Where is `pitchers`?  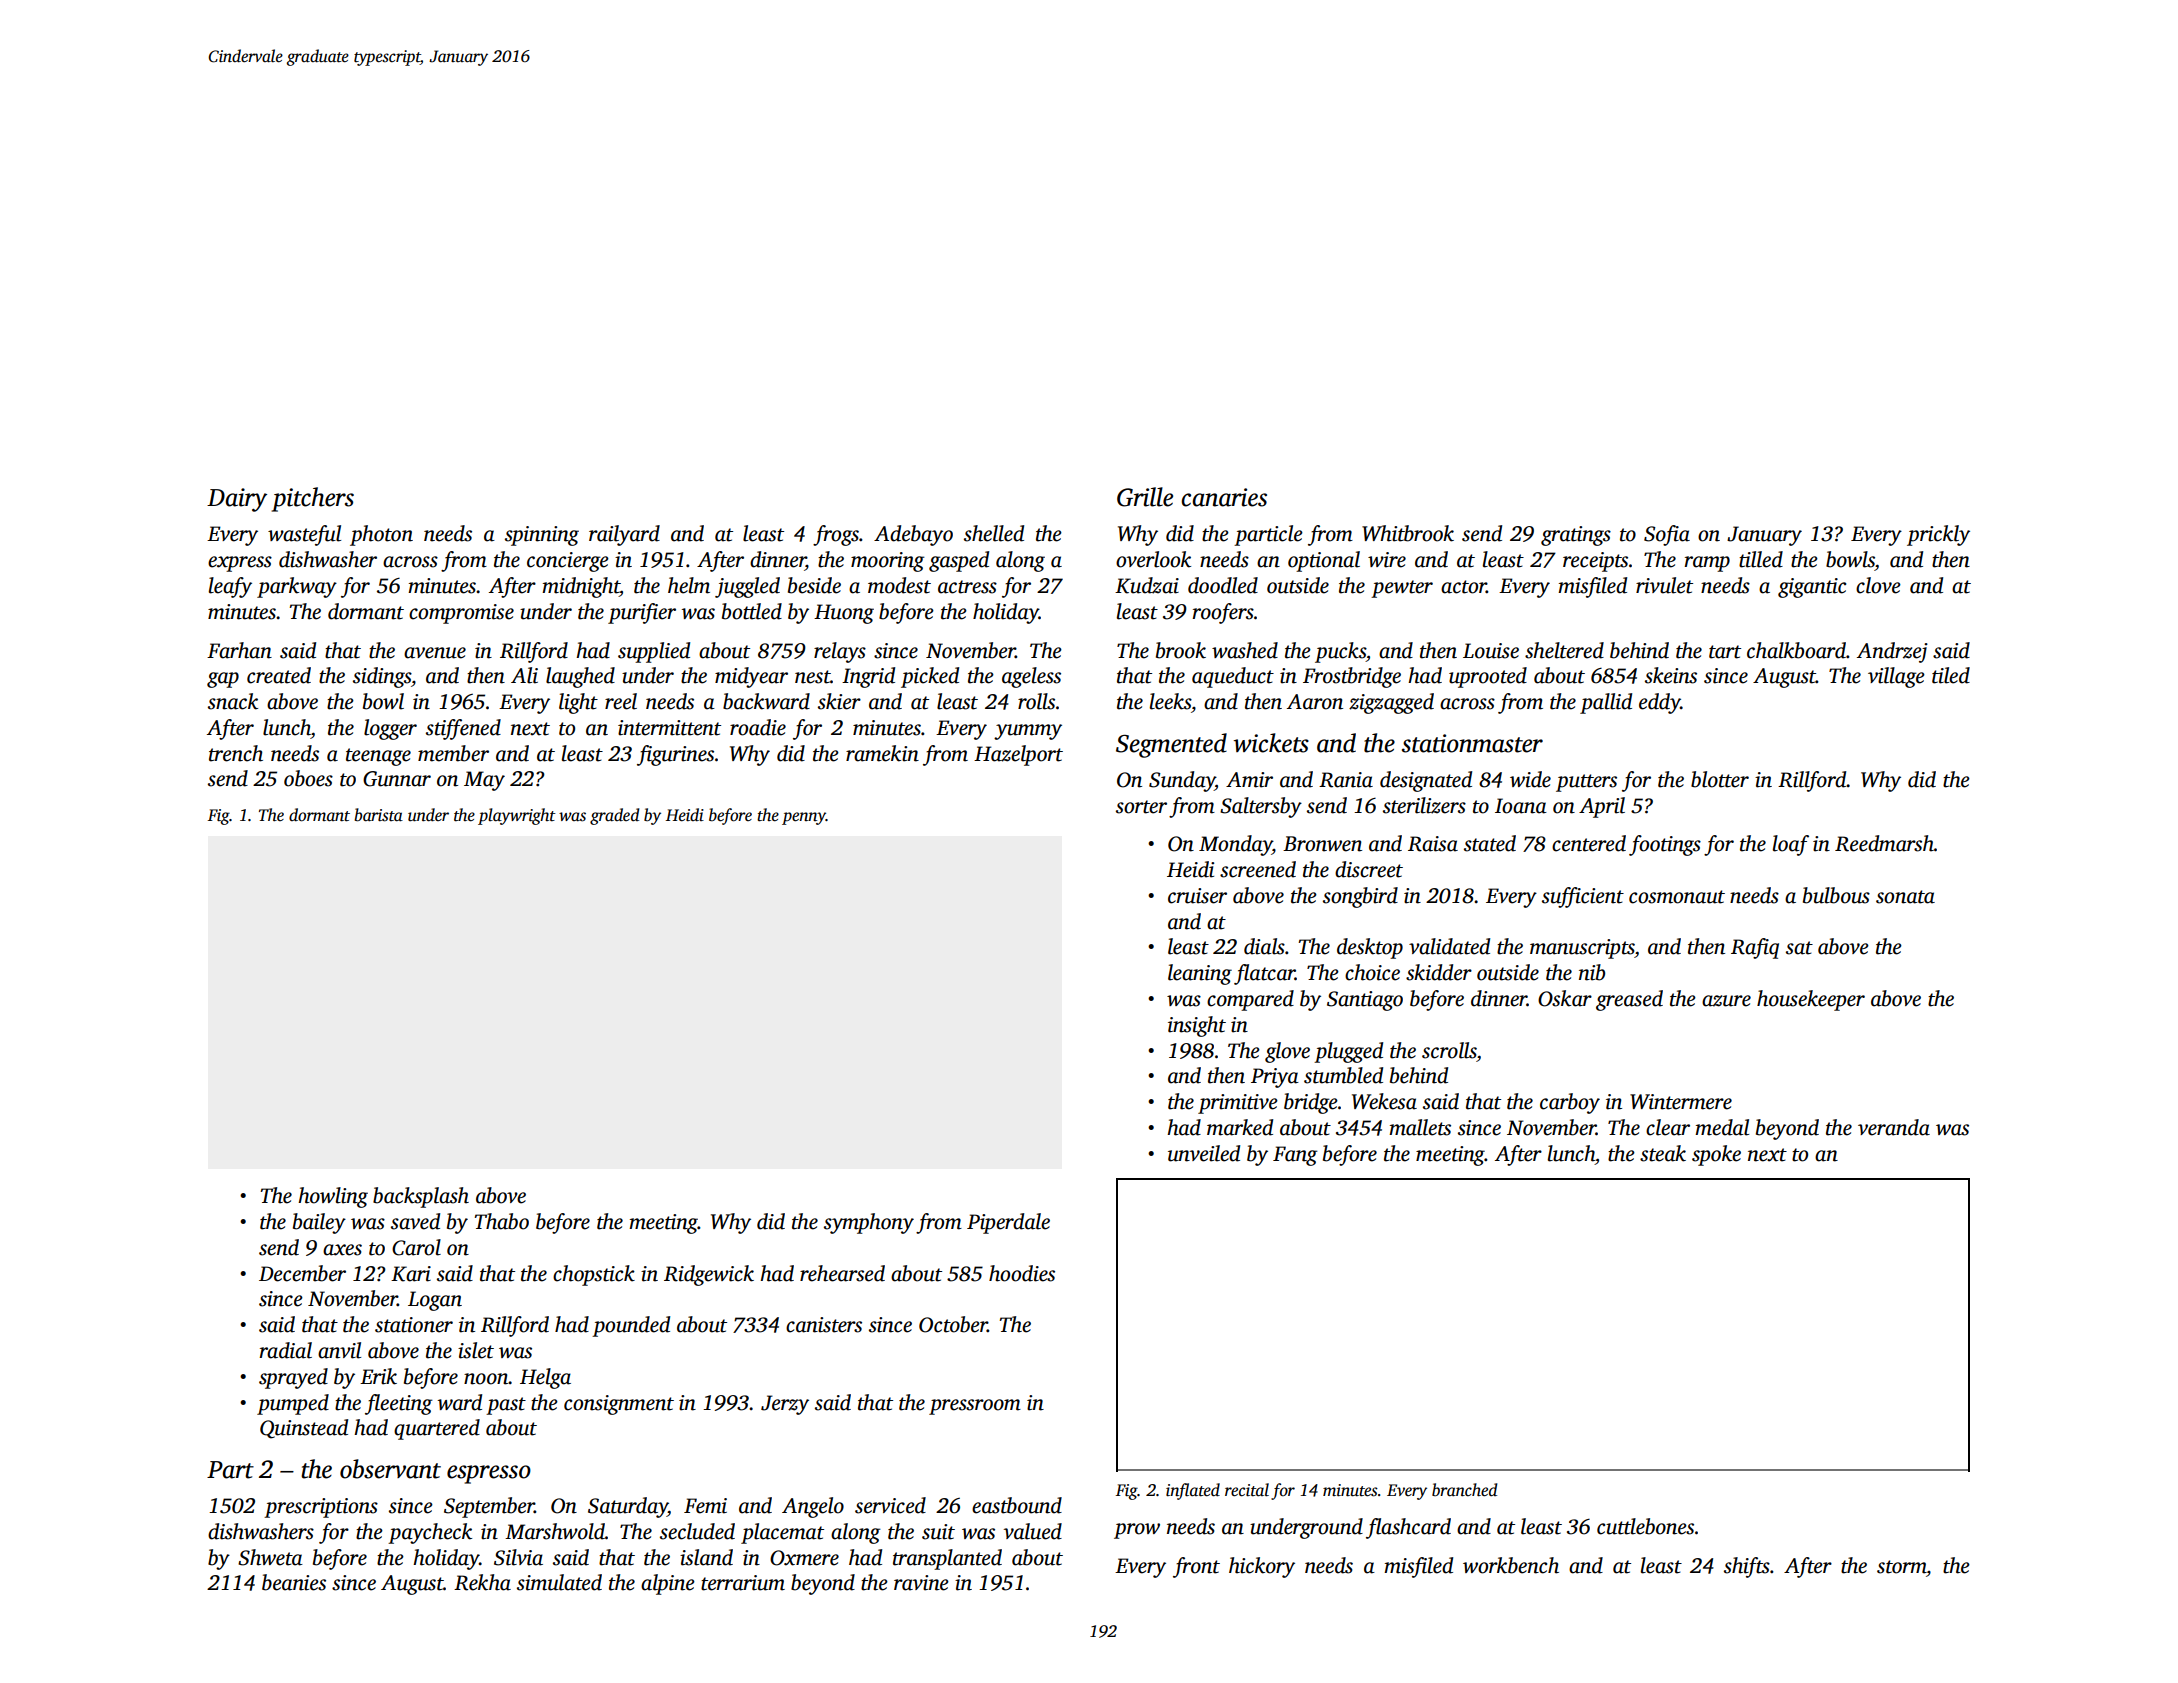
pitchers is located at coordinates (313, 499).
